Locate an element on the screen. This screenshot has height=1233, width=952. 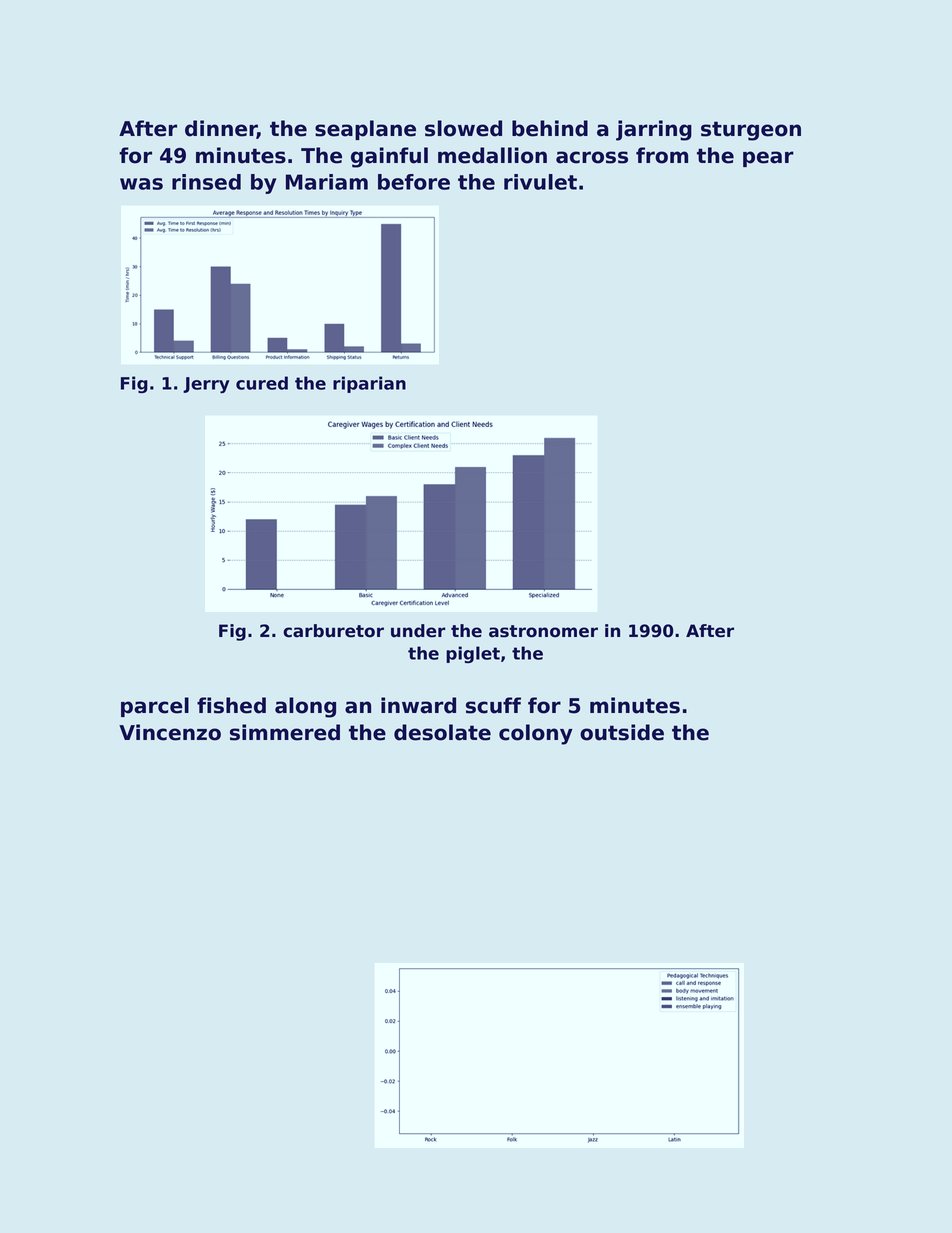
rivulet is located at coordinates (540, 182).
